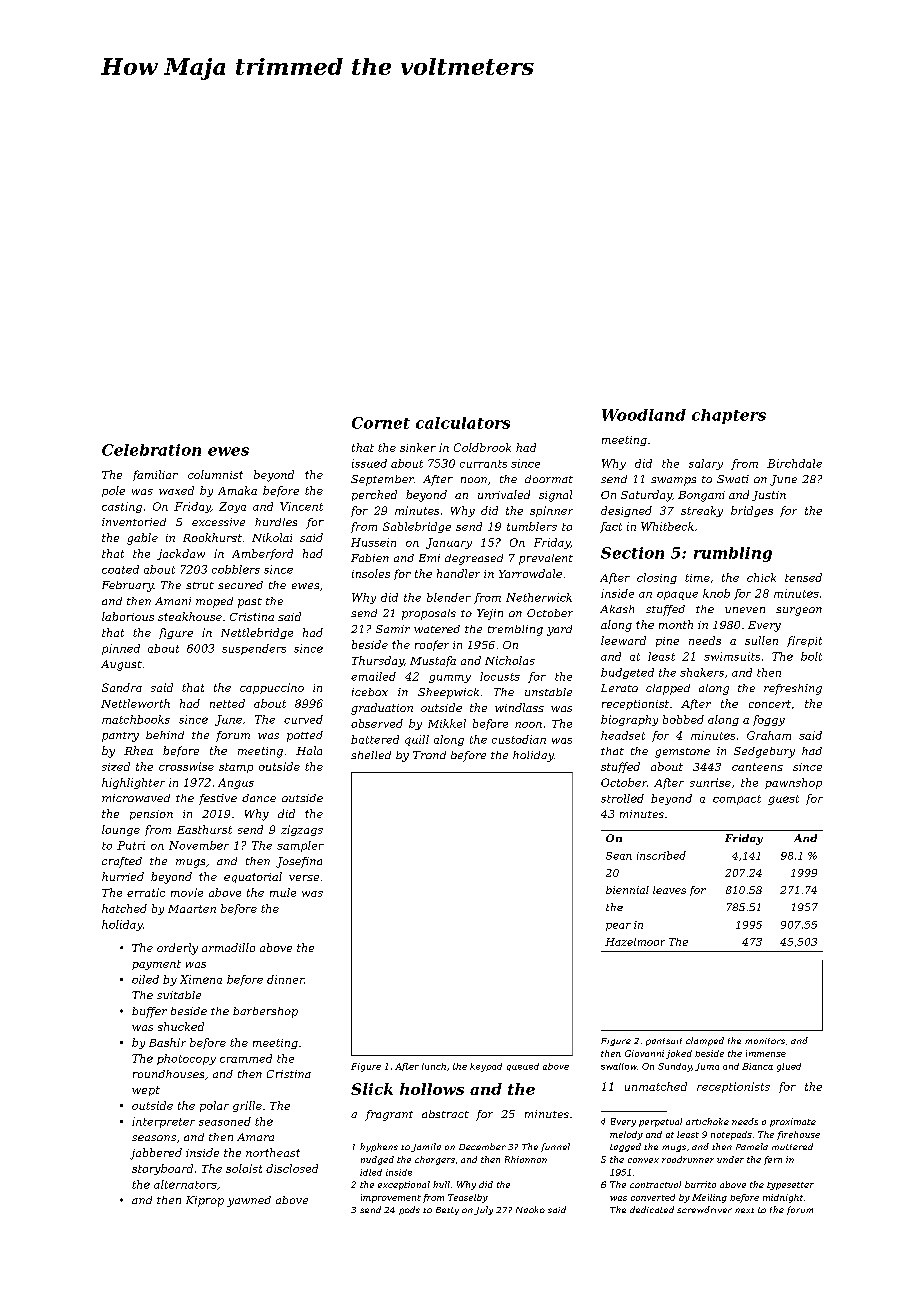  I want to click on Yejin, so click(490, 614).
